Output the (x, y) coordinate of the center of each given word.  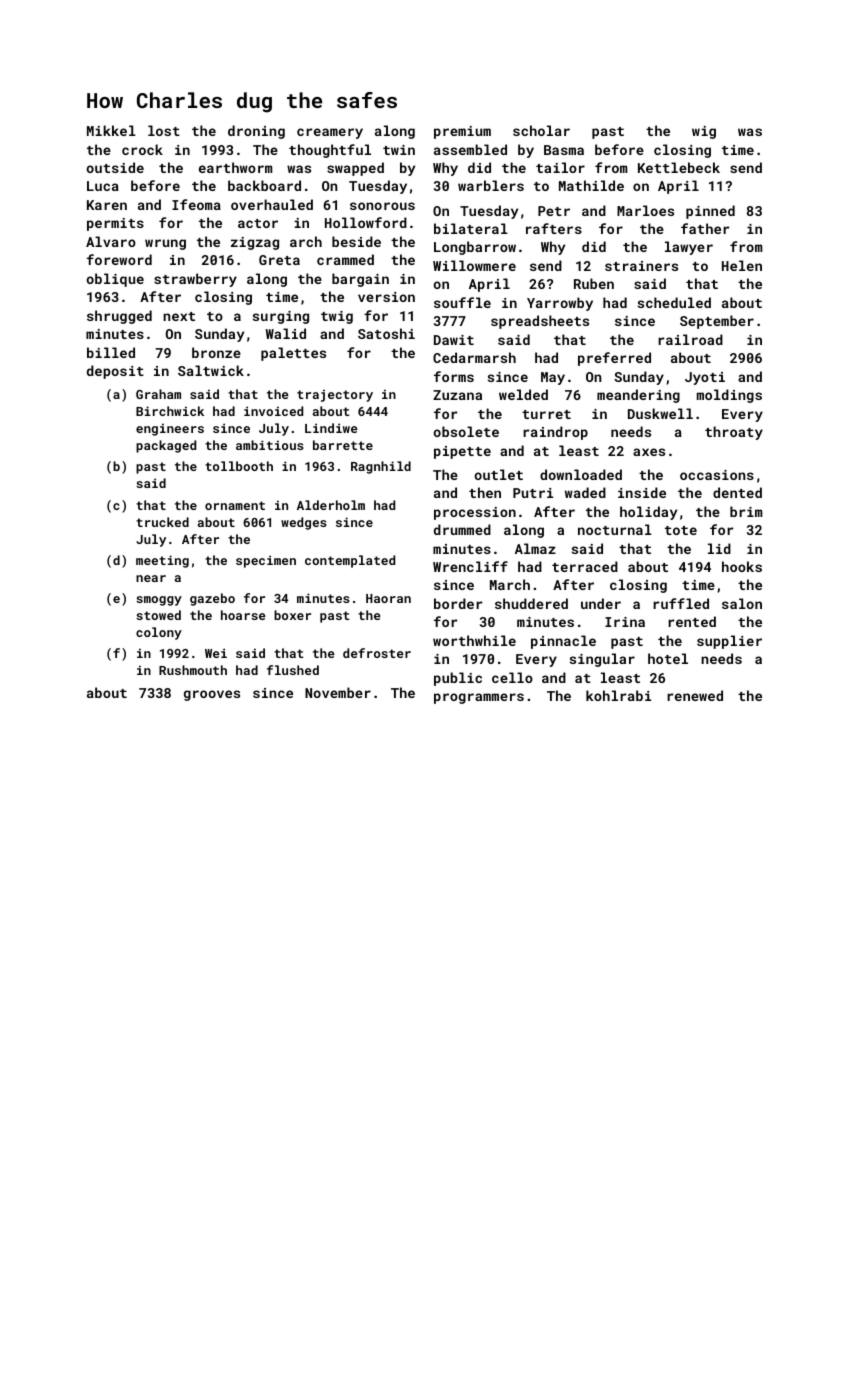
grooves (212, 695)
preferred (614, 359)
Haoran (388, 598)
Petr (554, 211)
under (601, 603)
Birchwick (170, 411)
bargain (360, 280)
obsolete (466, 431)
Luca (103, 186)
